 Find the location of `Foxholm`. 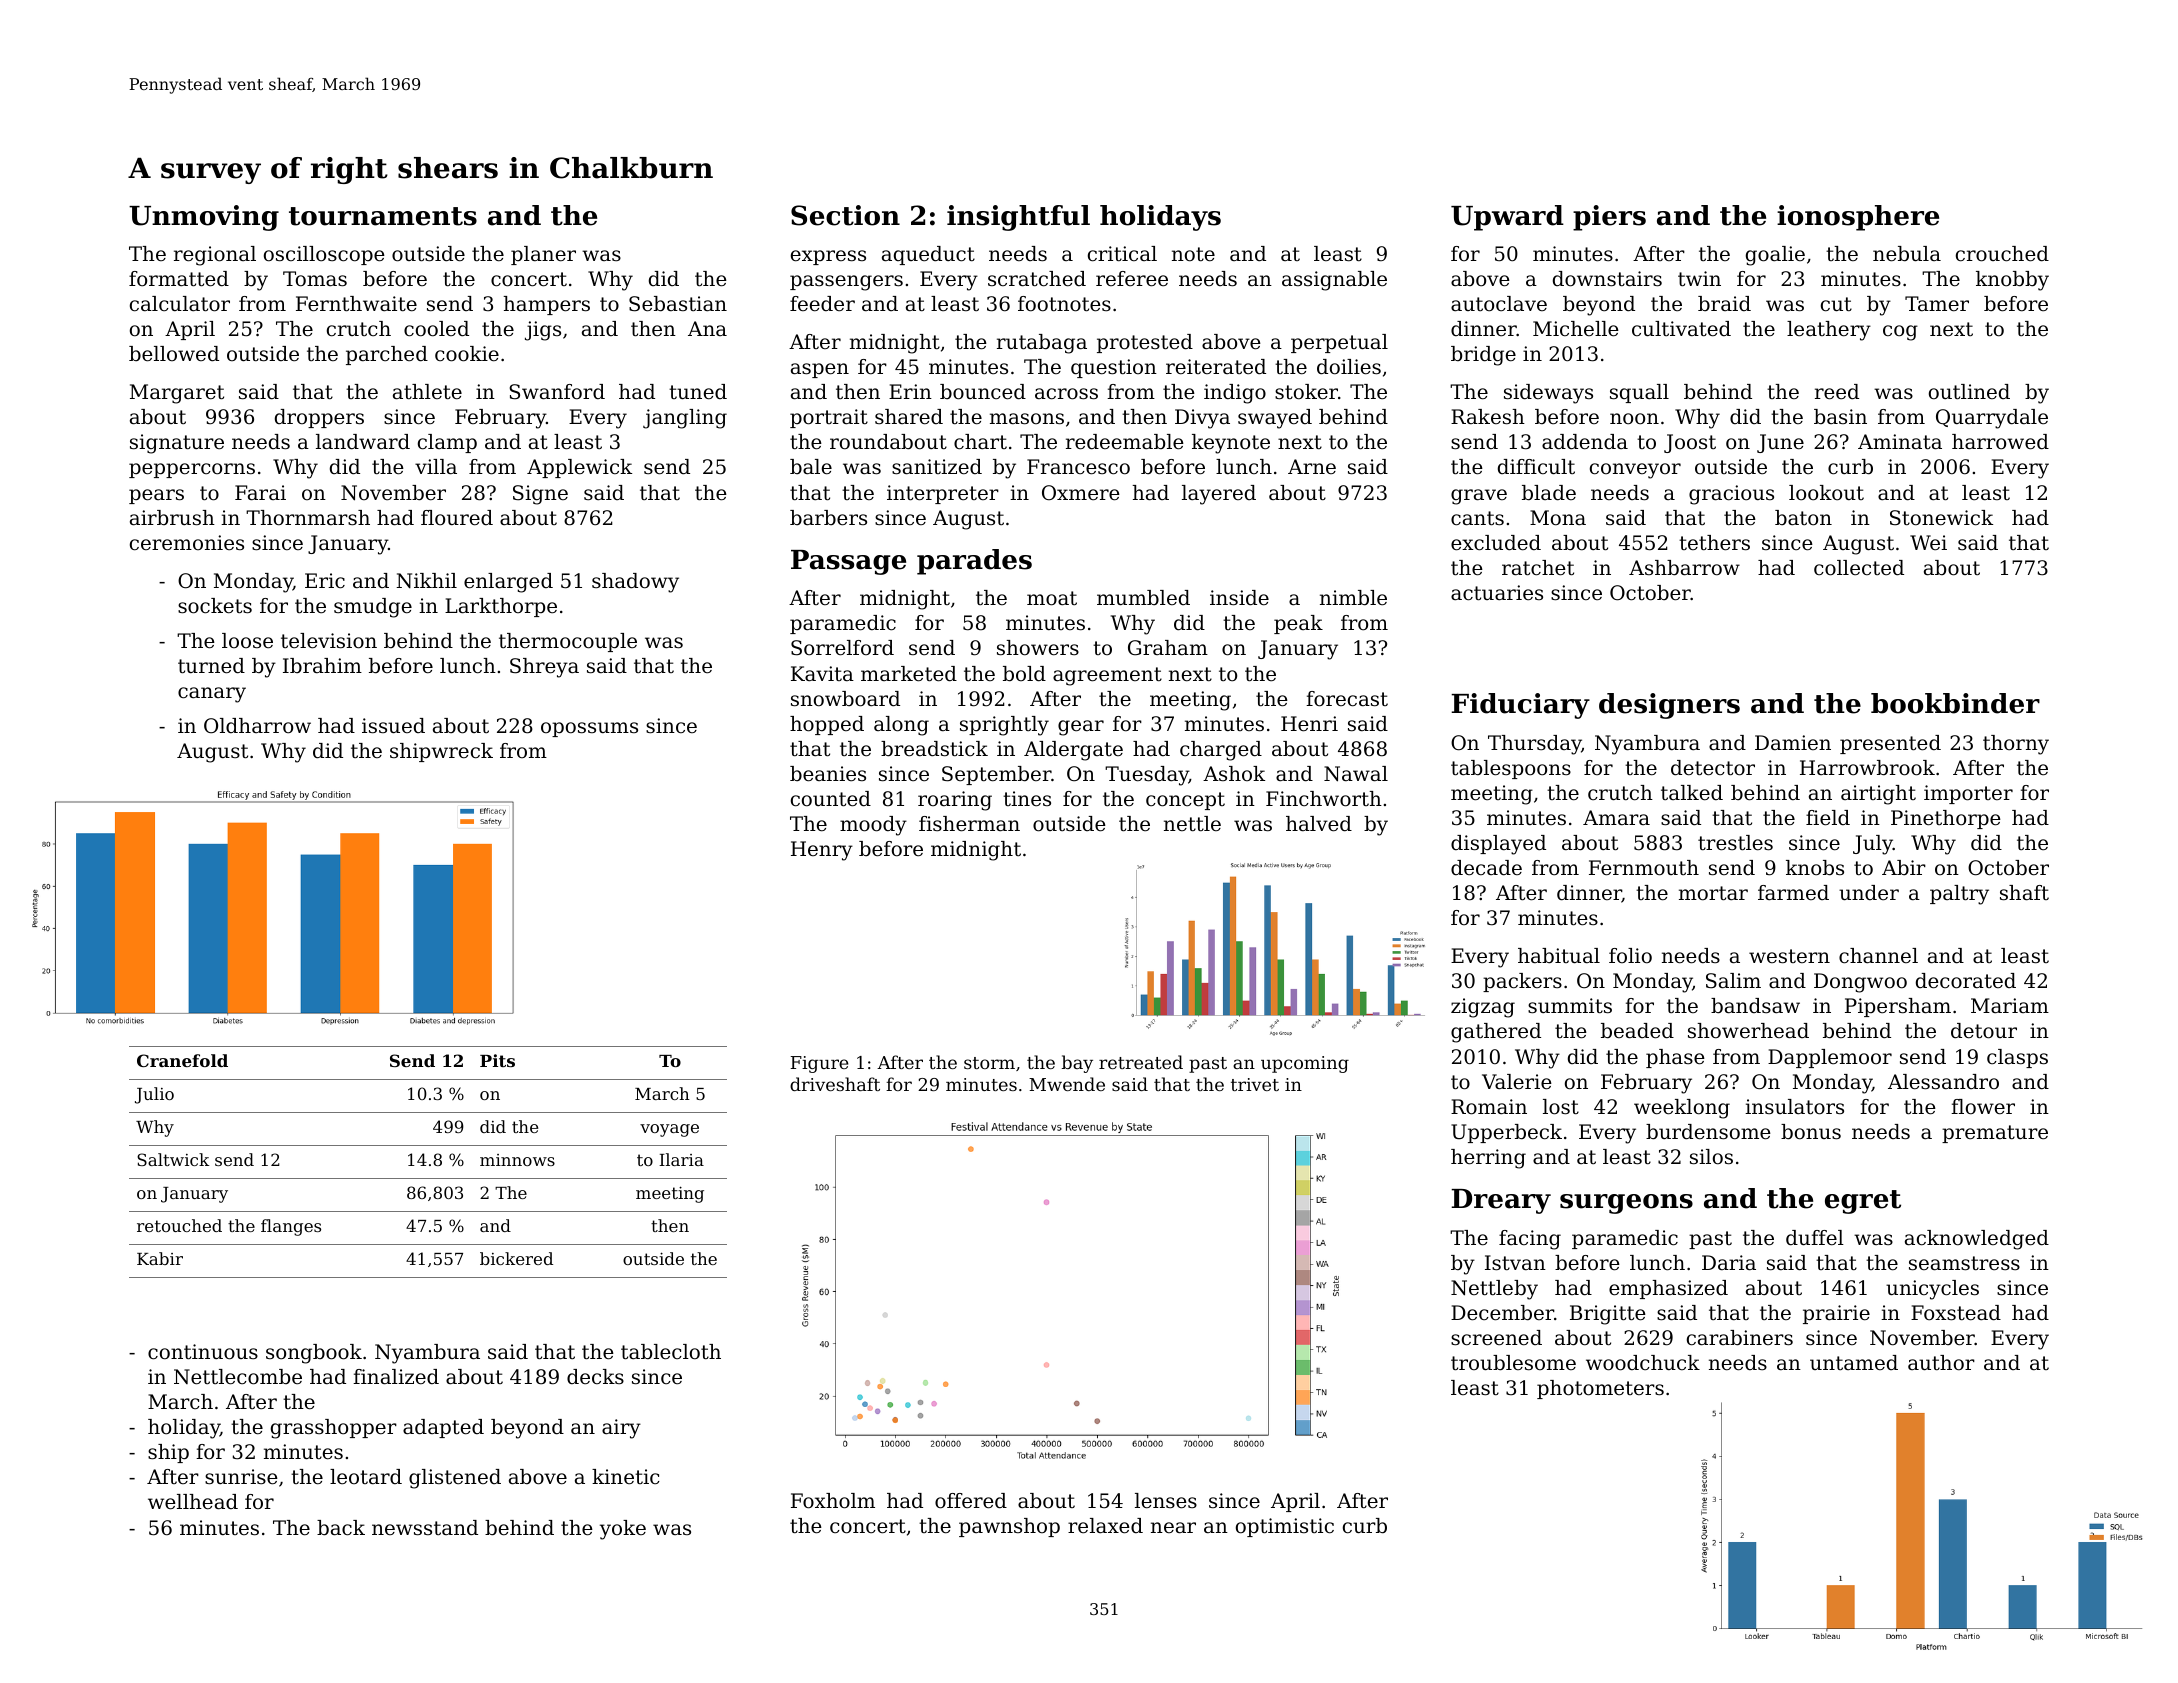

Foxholm is located at coordinates (833, 1501).
